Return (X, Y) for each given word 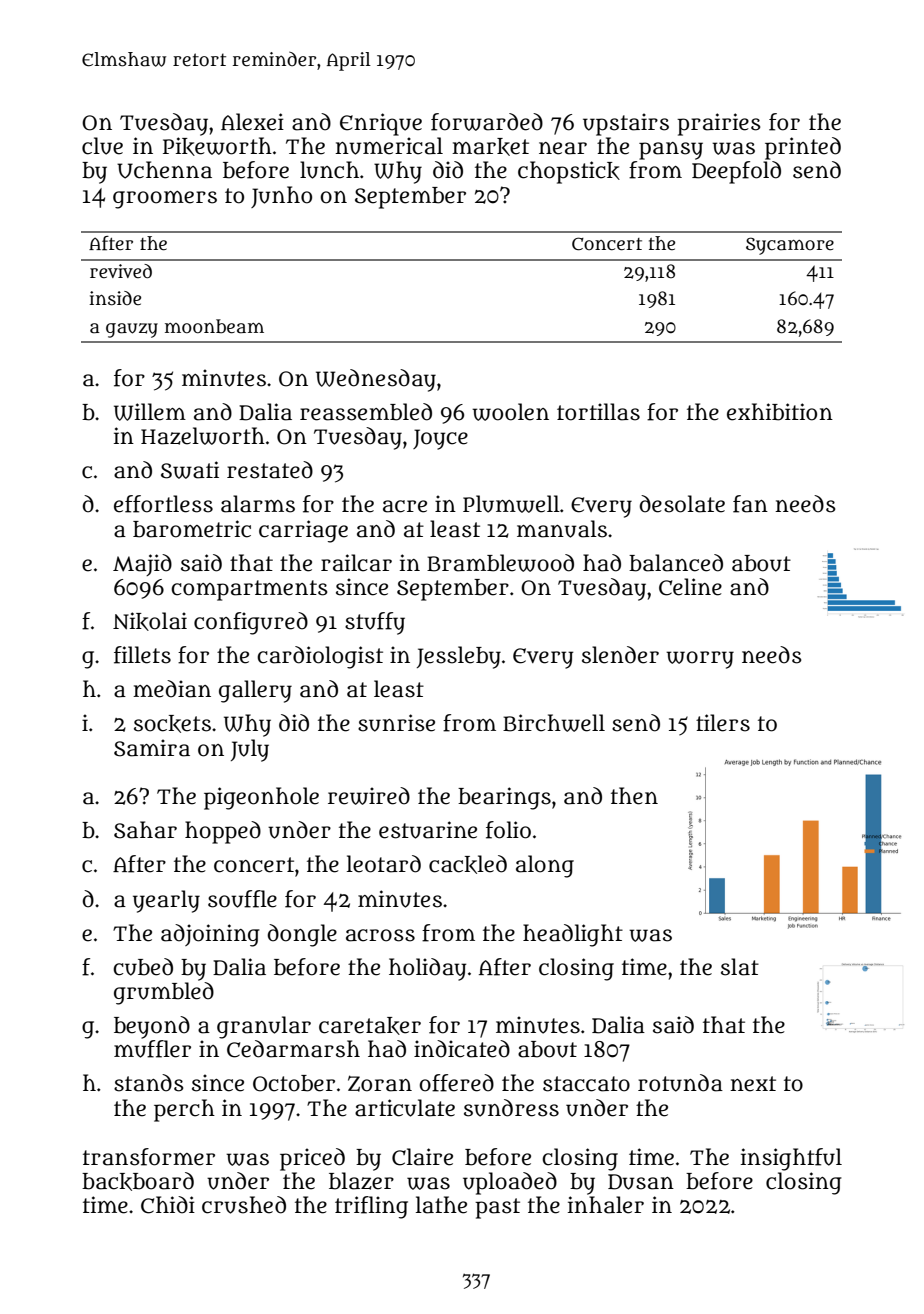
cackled (468, 864)
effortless (163, 504)
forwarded (487, 122)
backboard (138, 1181)
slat (740, 967)
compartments (249, 590)
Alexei (252, 122)
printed (803, 148)
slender (620, 655)
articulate (405, 1108)
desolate (682, 504)
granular (264, 1027)
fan (750, 504)
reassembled (366, 412)
